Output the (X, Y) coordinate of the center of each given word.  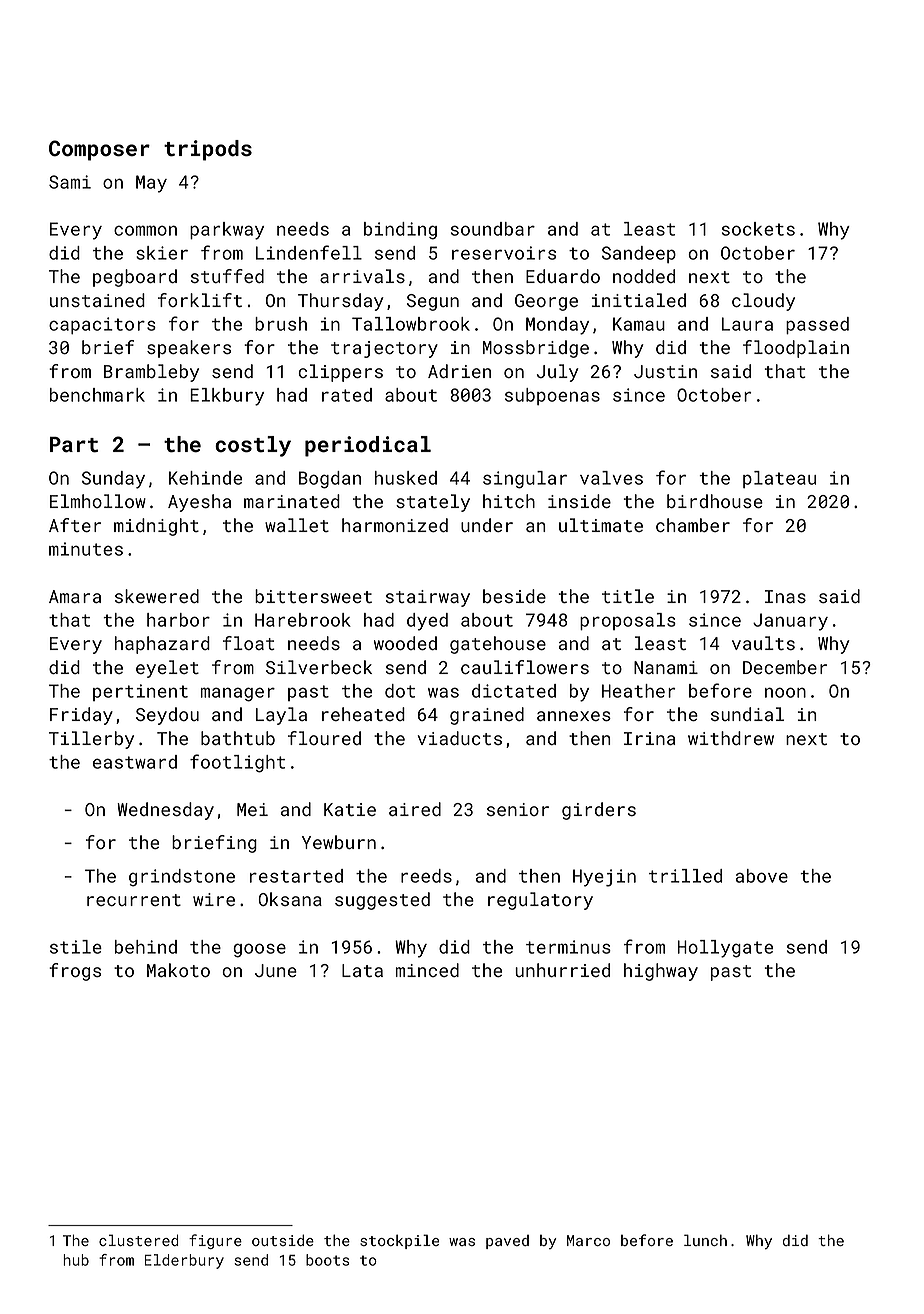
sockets (758, 229)
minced (427, 970)
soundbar (493, 229)
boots (327, 1260)
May (151, 184)
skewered (157, 596)
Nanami (666, 667)
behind (146, 947)
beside (514, 596)
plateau (779, 479)
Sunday (113, 480)
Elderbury (184, 1261)
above (762, 876)
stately (433, 503)
